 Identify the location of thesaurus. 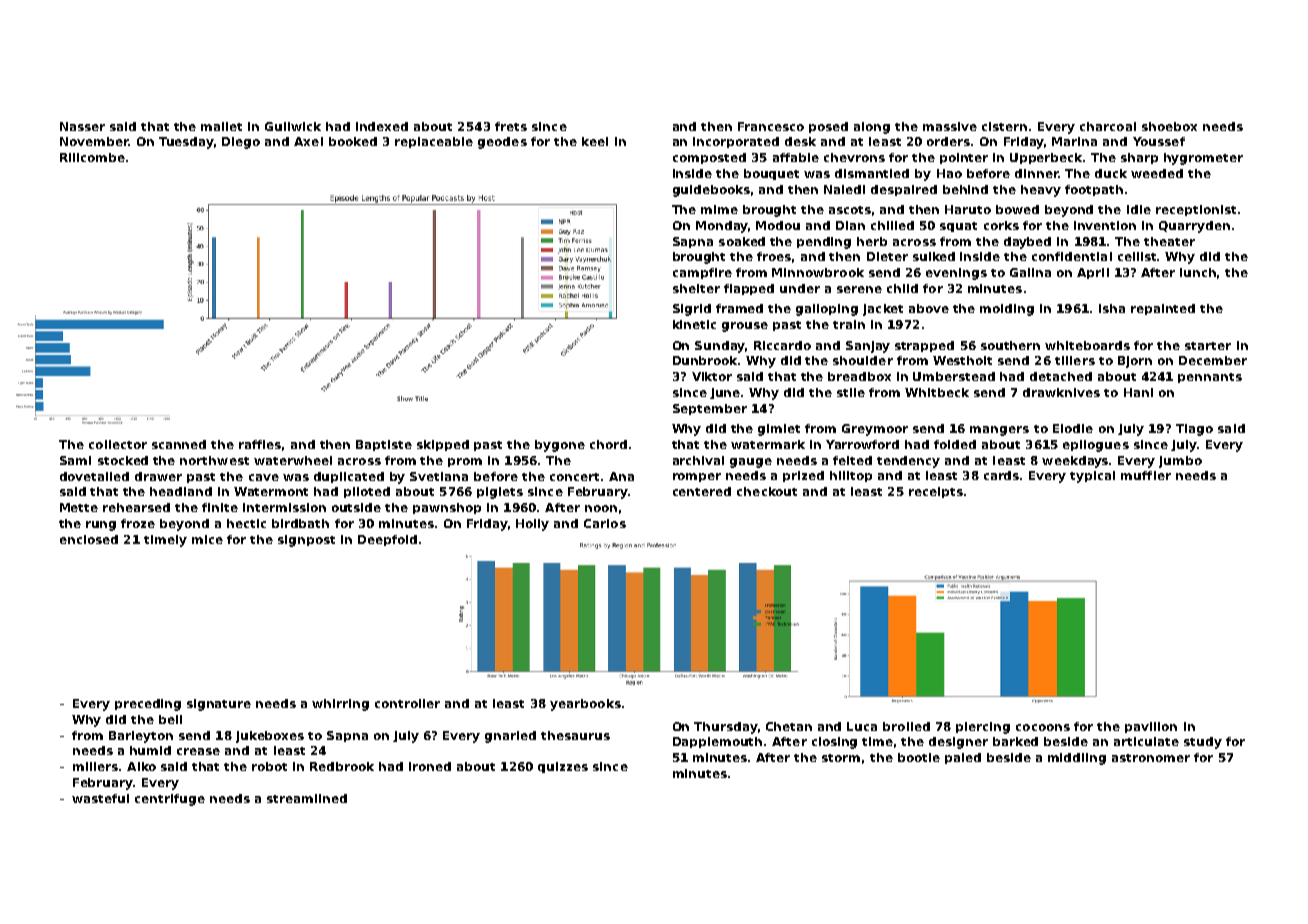
(575, 735).
